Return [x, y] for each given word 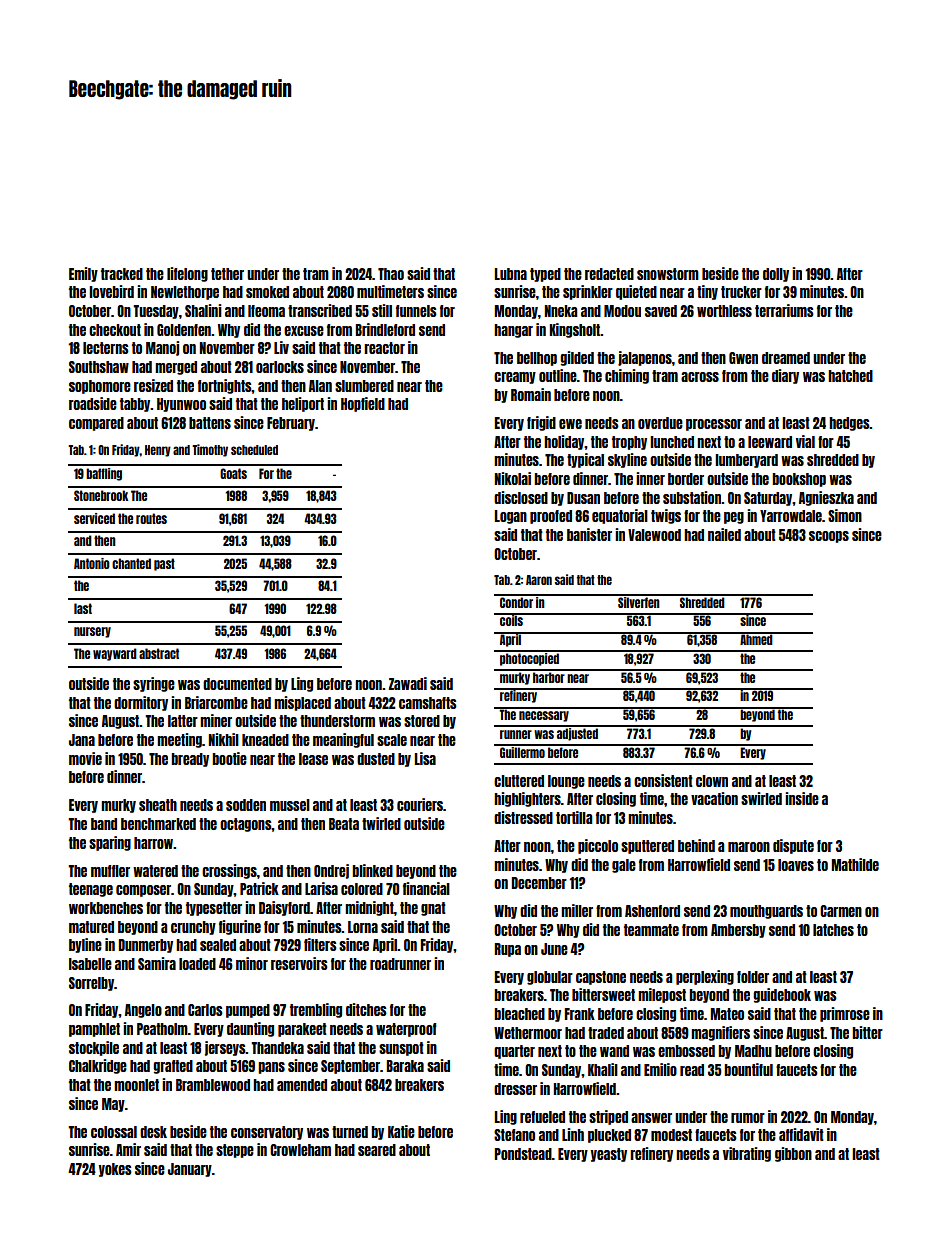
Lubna [511, 274]
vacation [714, 798]
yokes [115, 1170]
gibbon [793, 1154]
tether [227, 274]
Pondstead [523, 1154]
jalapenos [645, 358]
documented [237, 684]
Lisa [425, 758]
